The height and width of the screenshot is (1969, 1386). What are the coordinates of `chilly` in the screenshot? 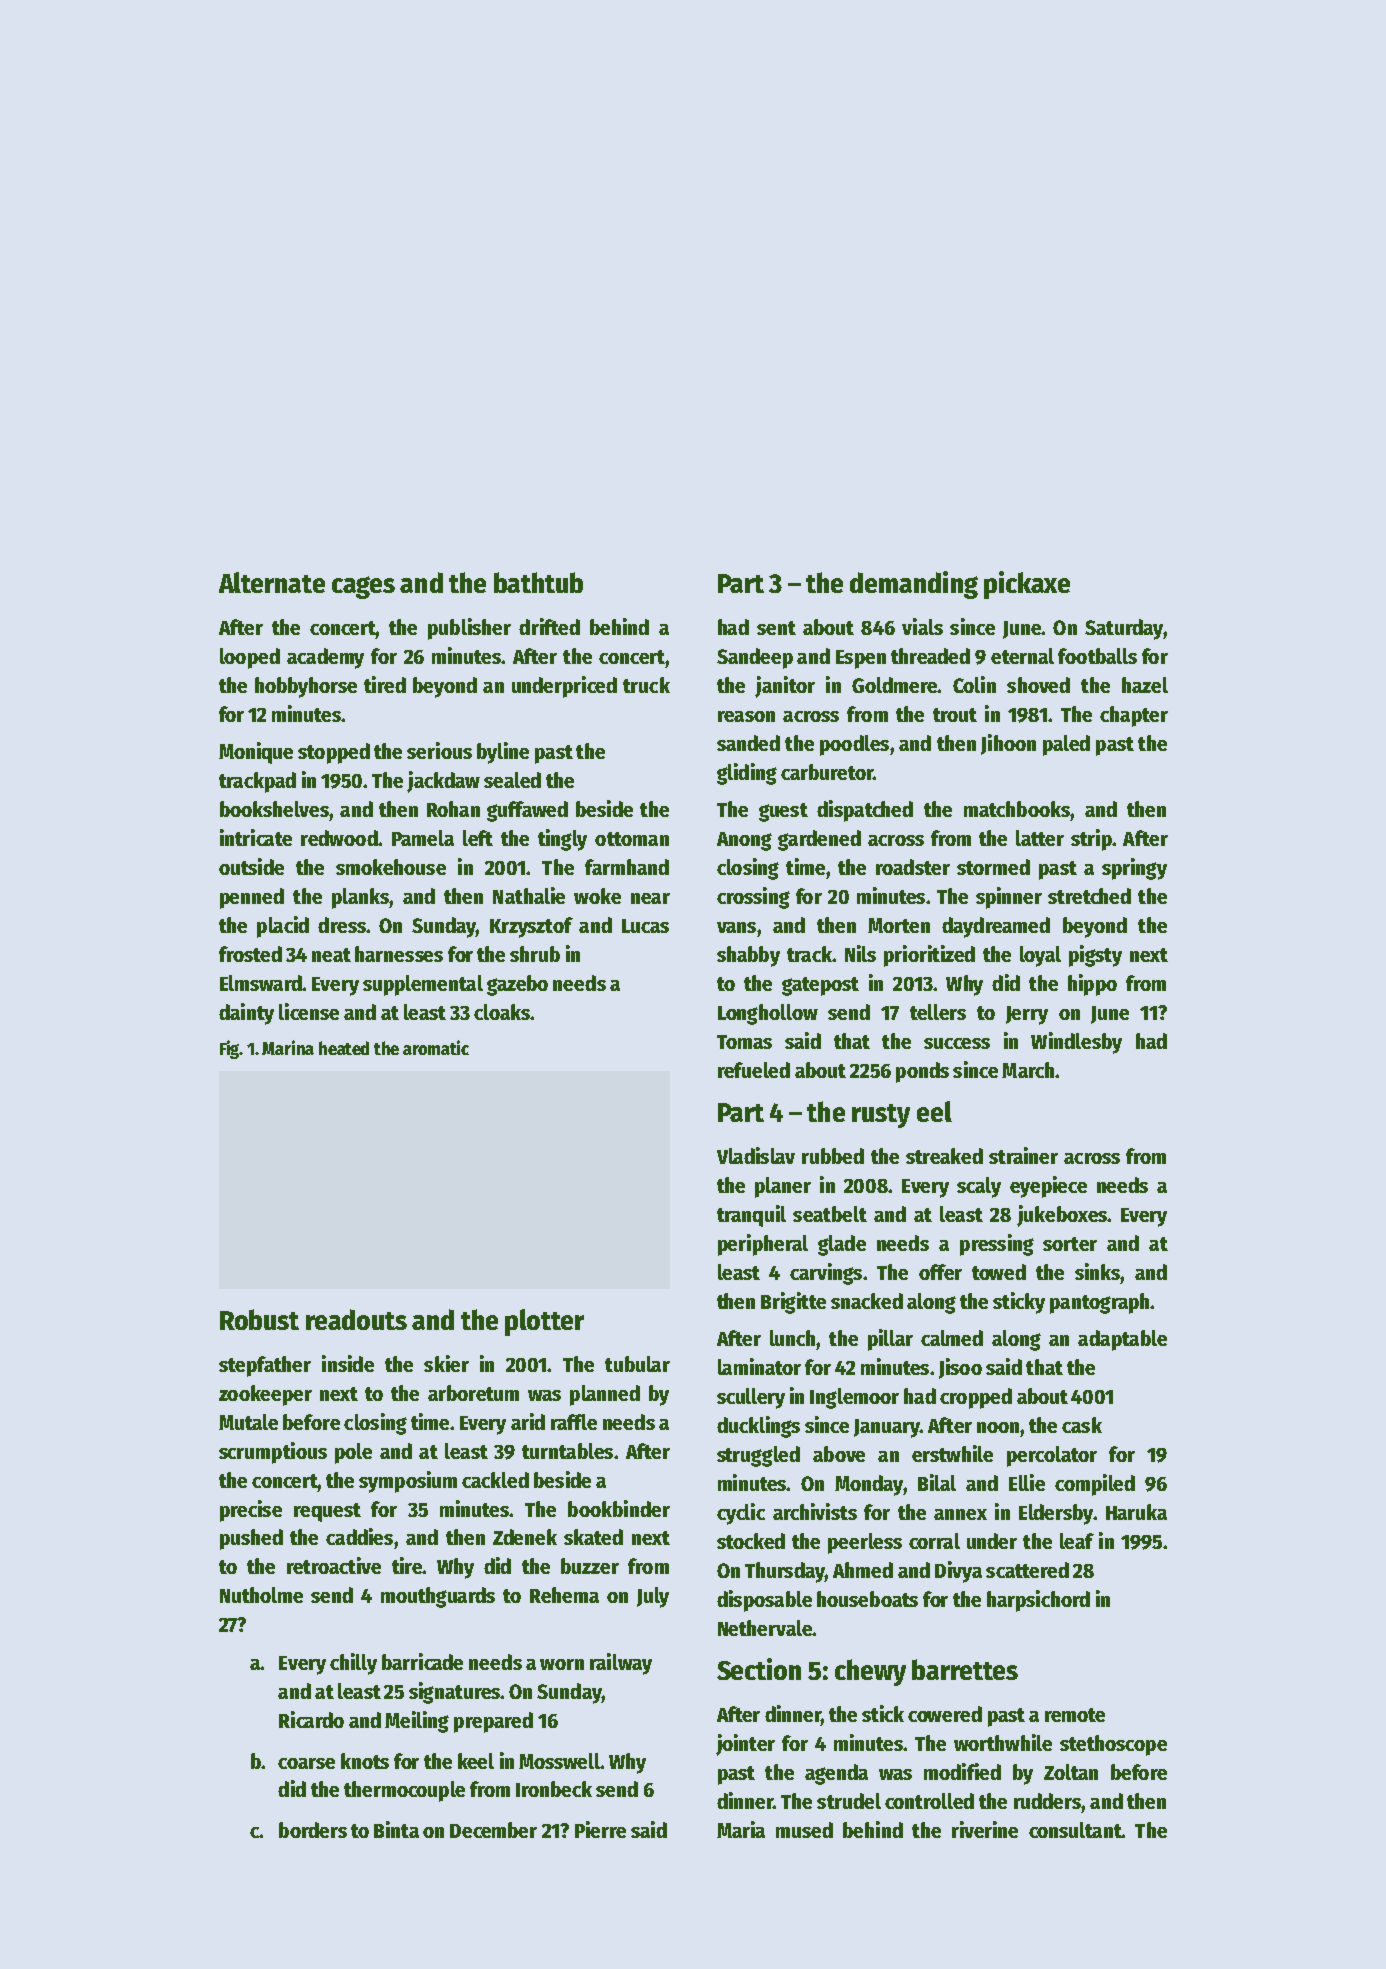 It's located at (353, 1664).
